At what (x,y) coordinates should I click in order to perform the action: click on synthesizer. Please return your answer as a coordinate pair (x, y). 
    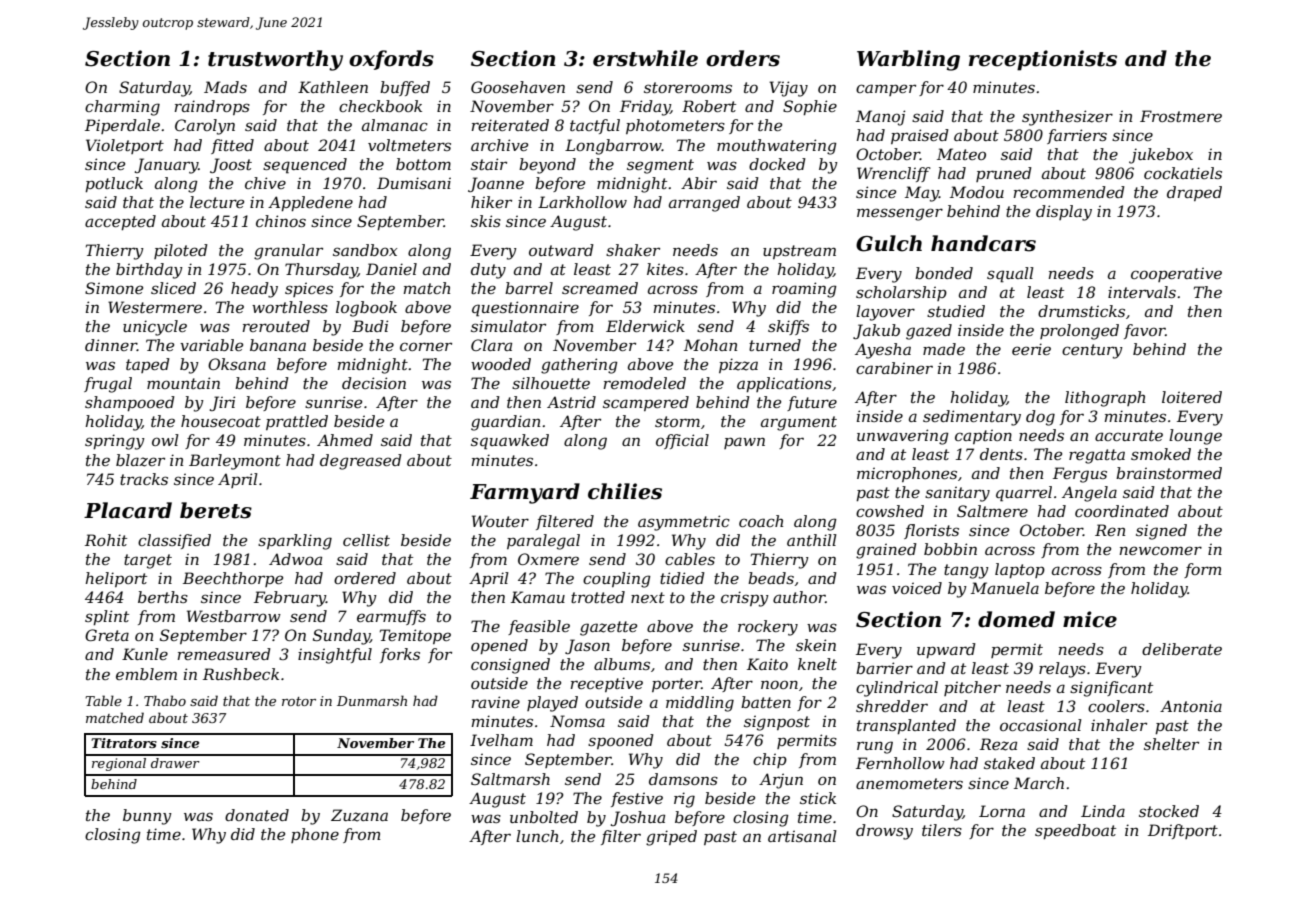
    Looking at the image, I should click on (1067, 118).
